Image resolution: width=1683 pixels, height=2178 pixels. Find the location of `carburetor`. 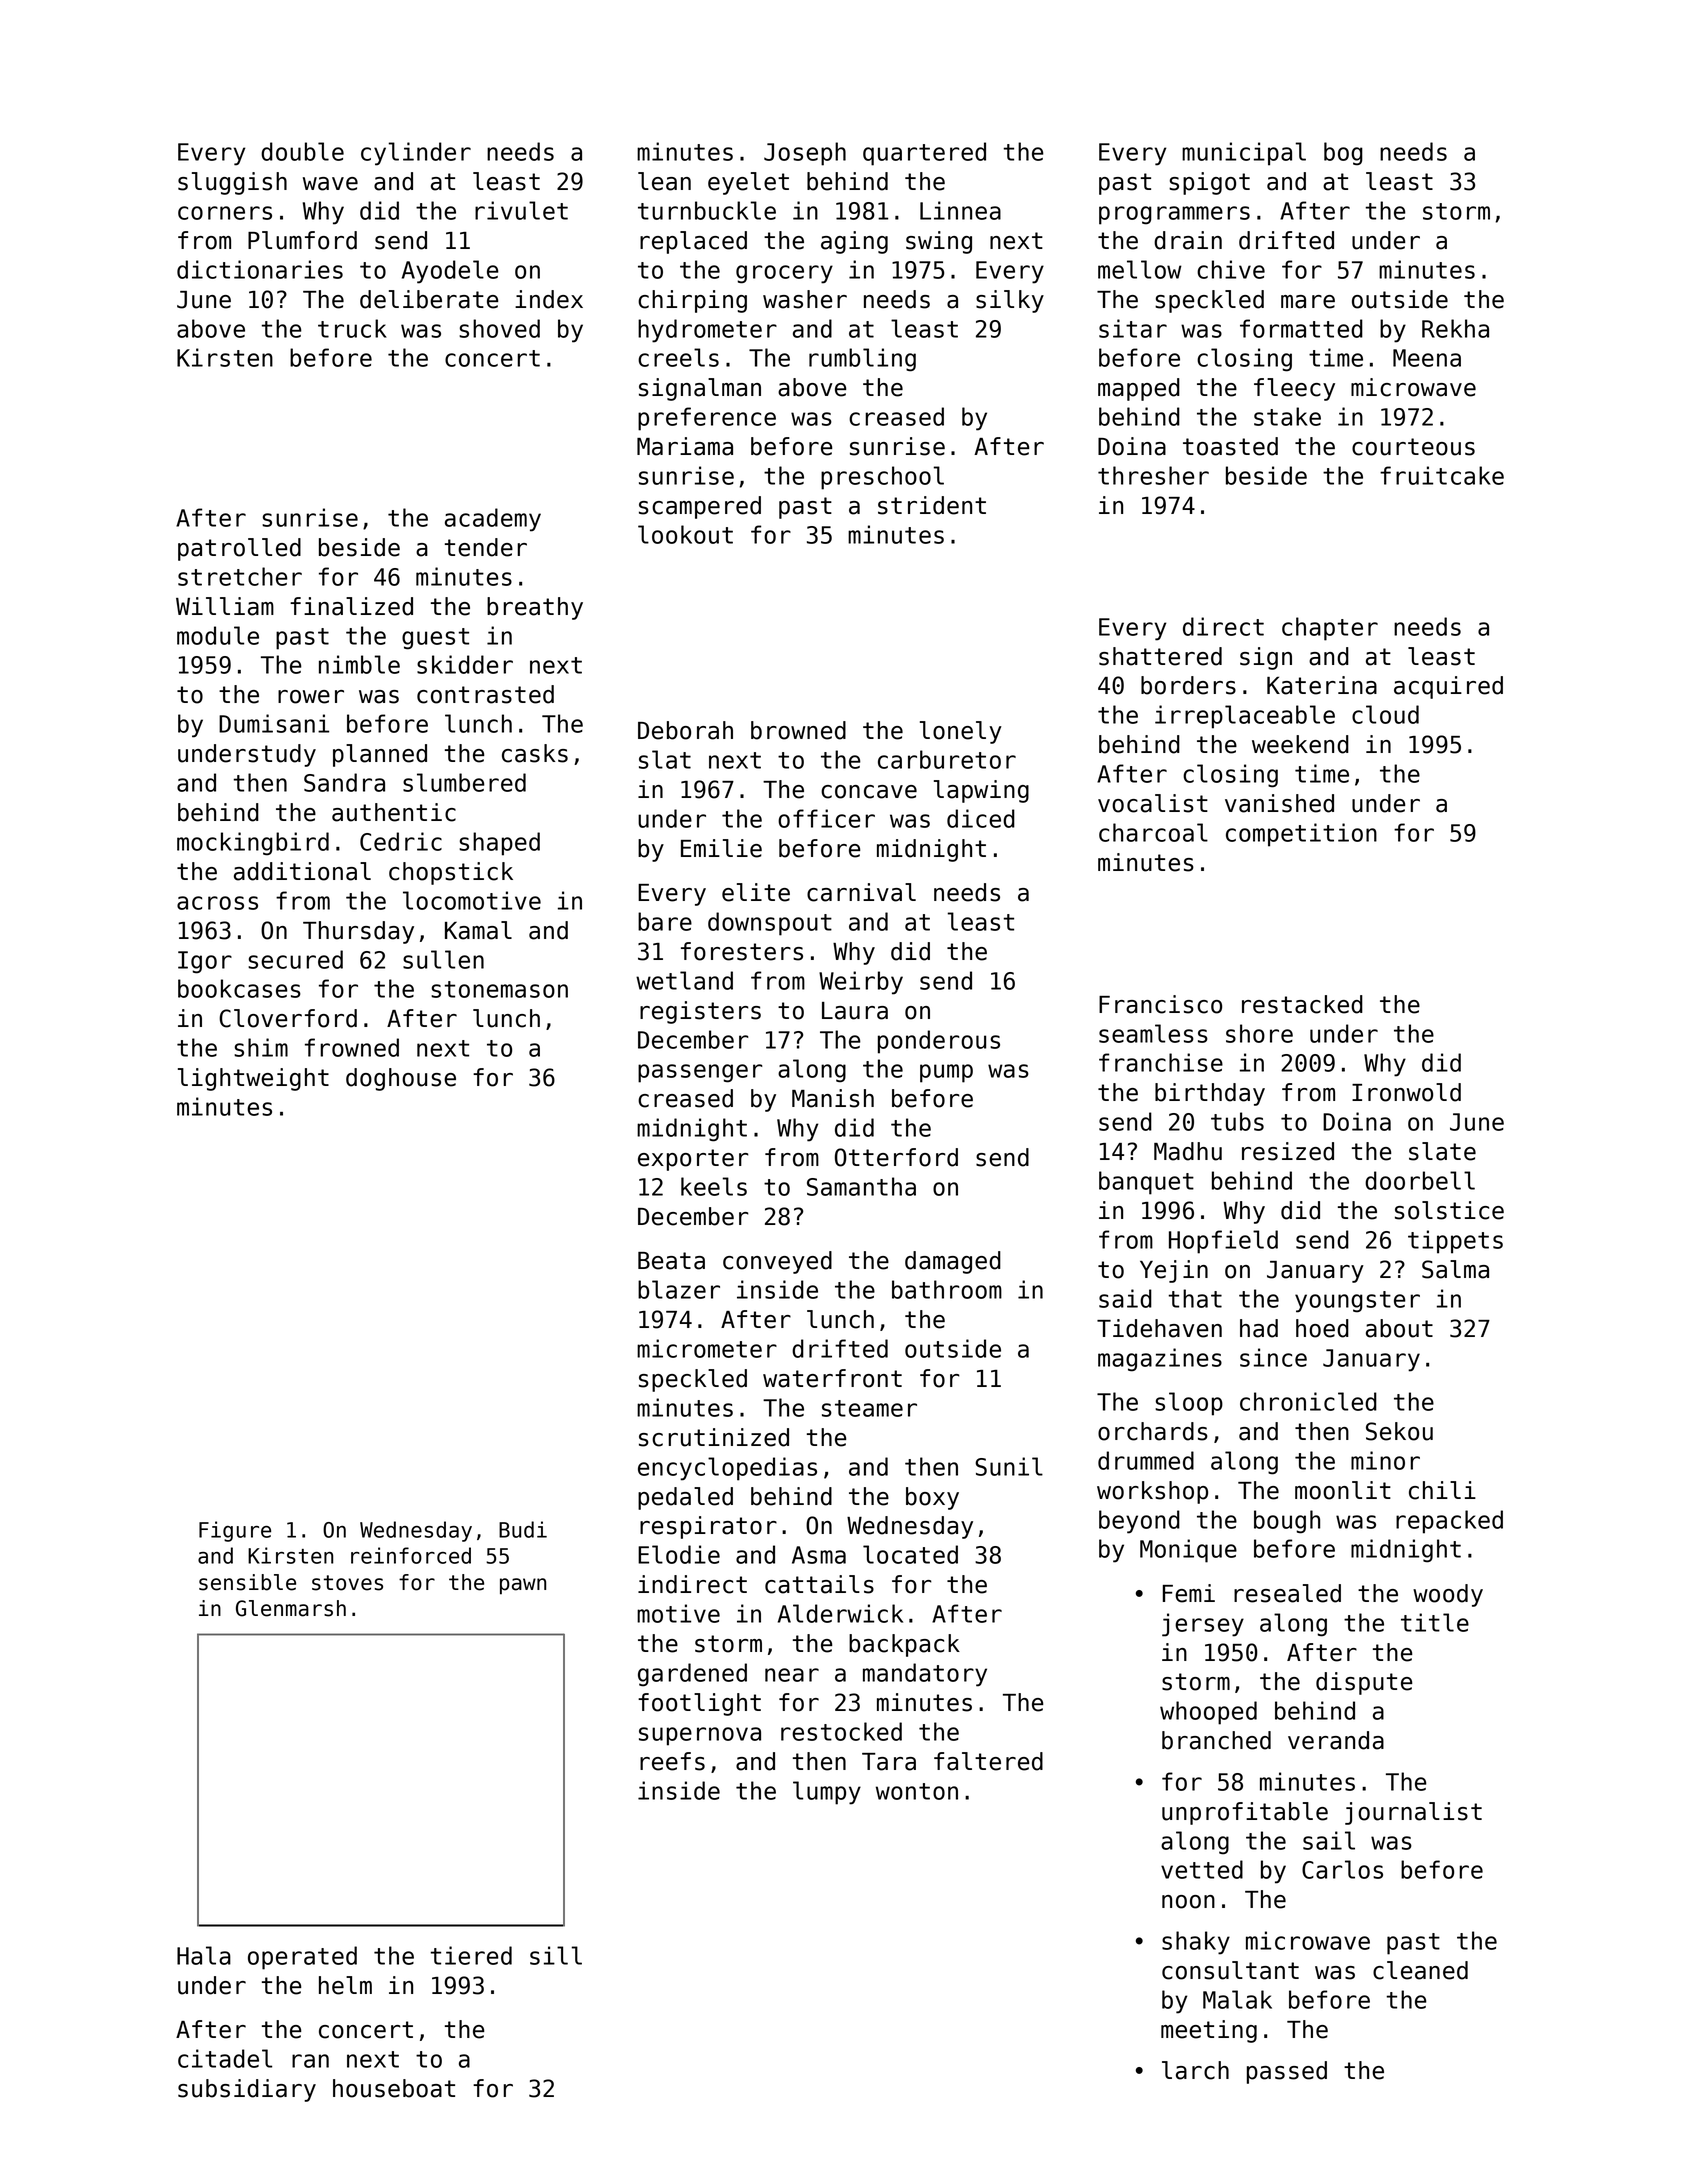

carburetor is located at coordinates (947, 759).
